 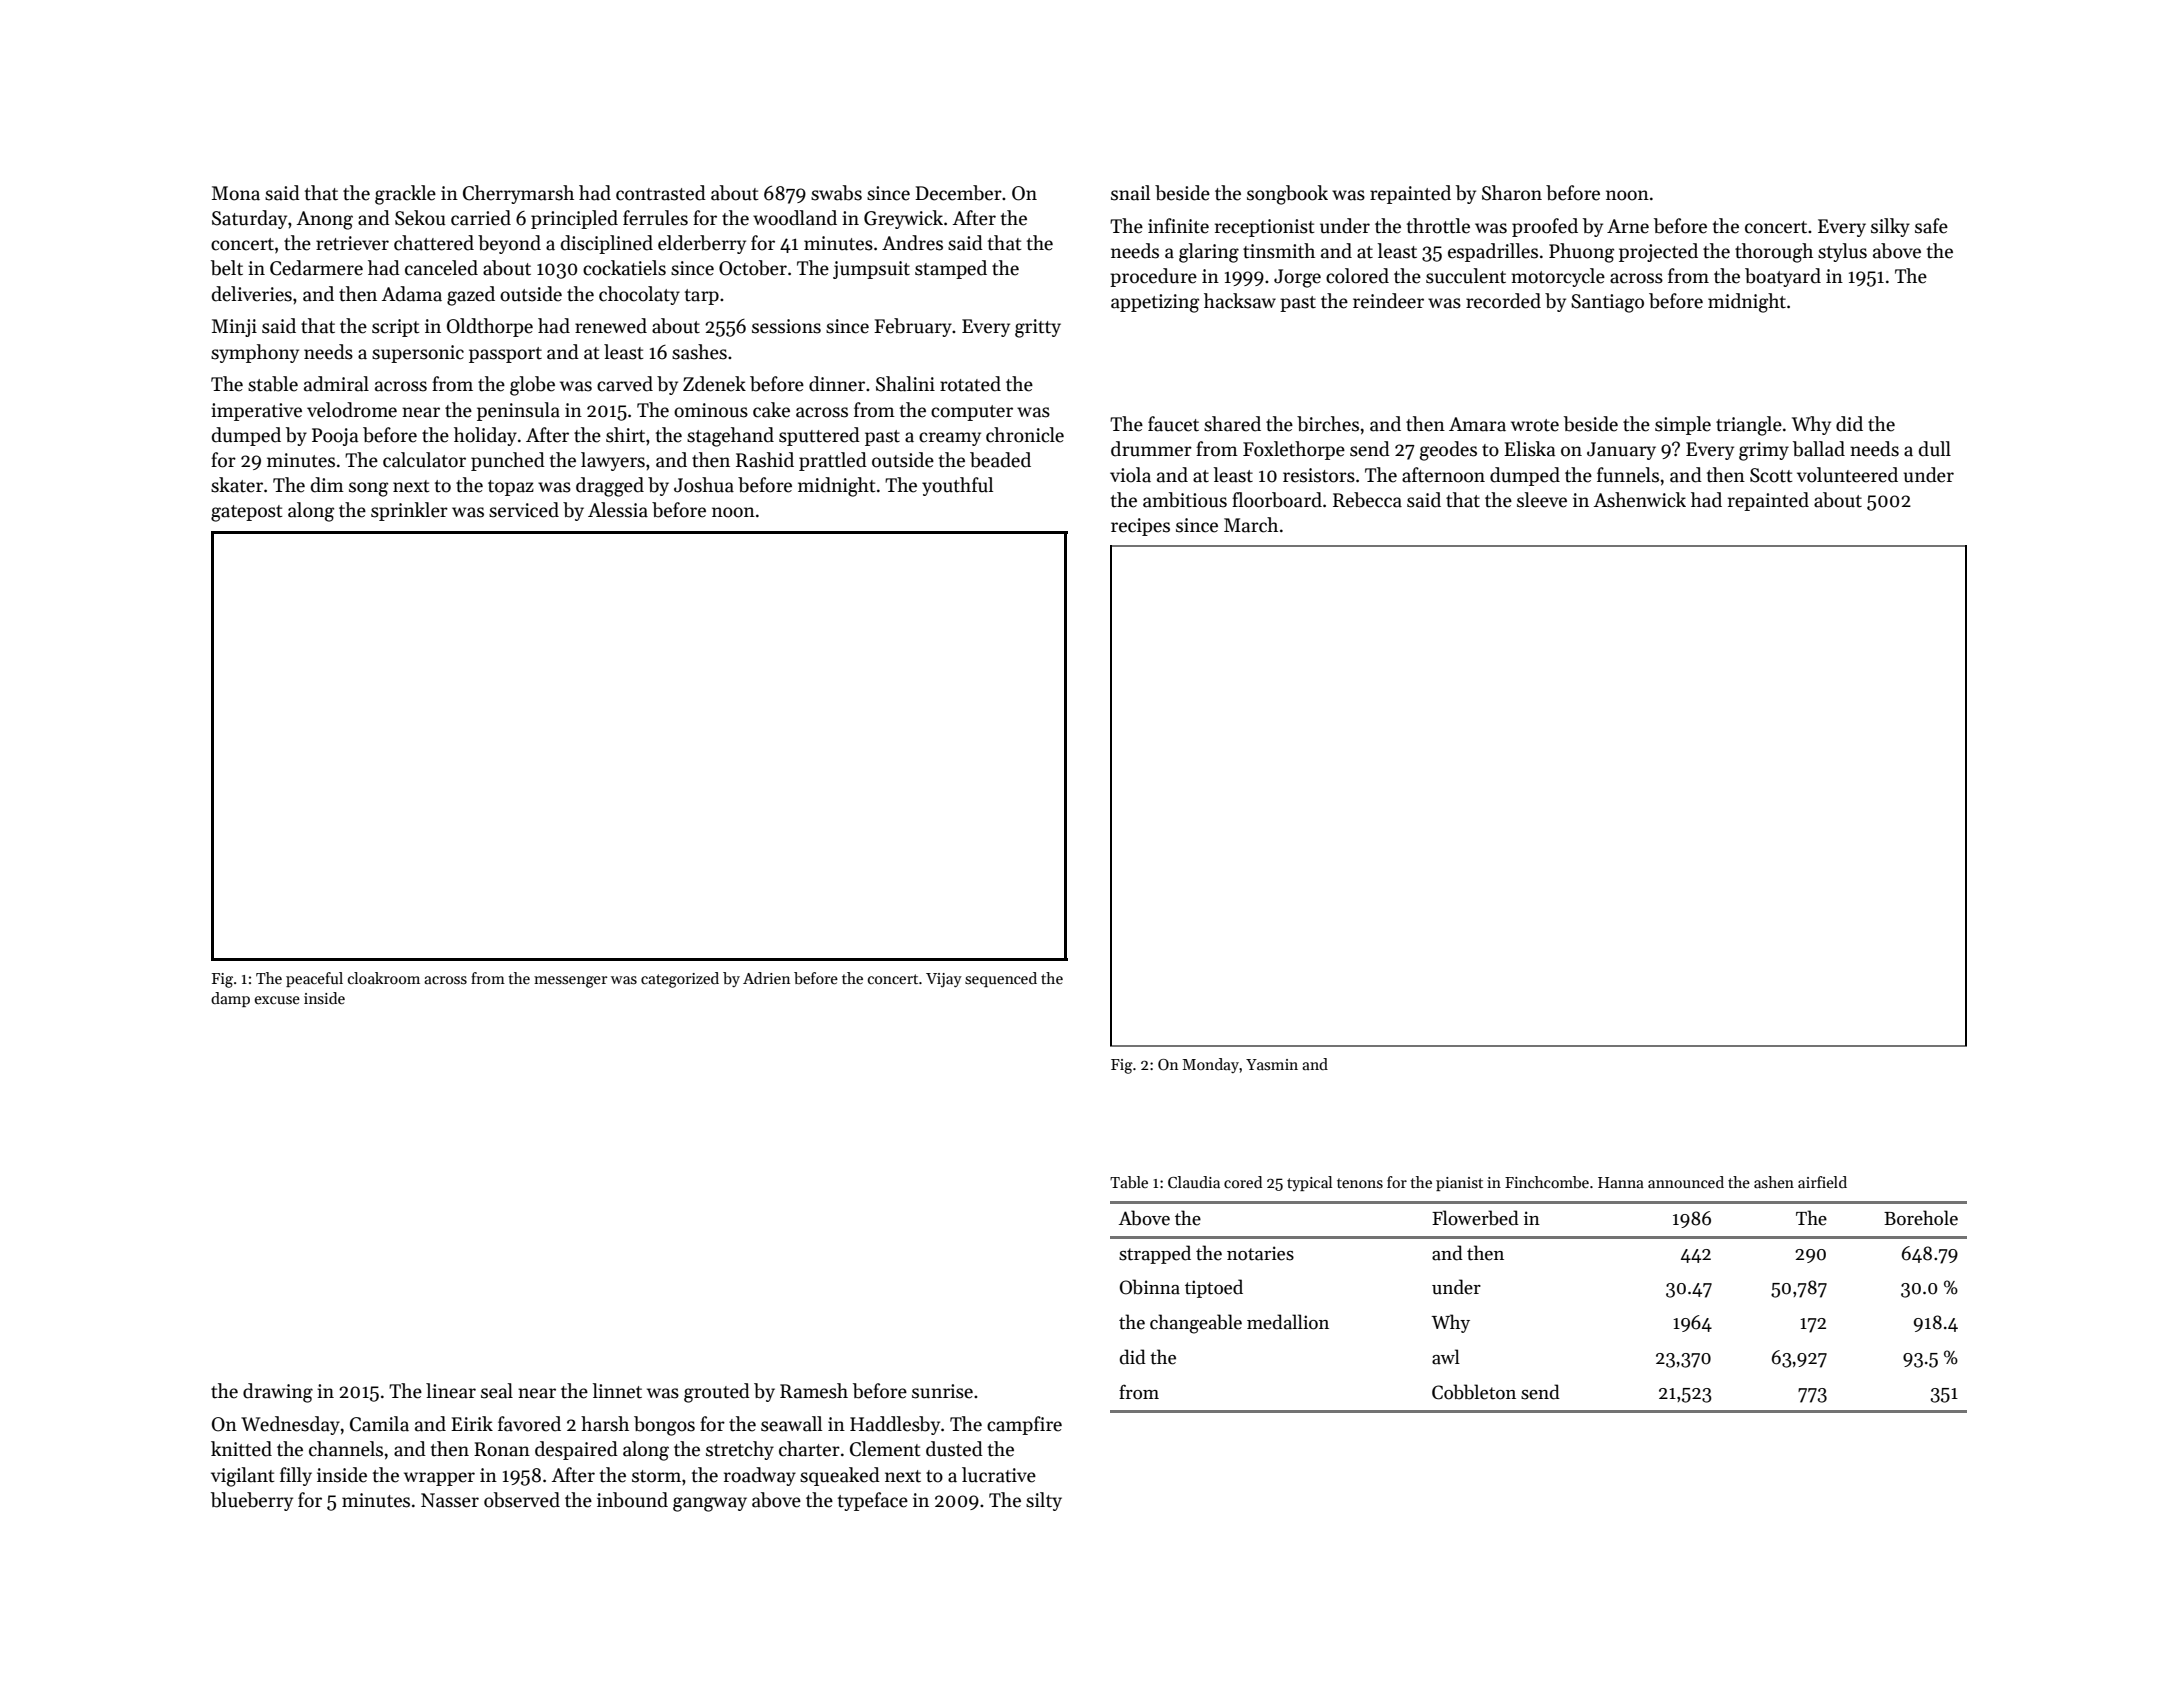 What do you see at coordinates (1542, 500) in the document?
I see `sleeve` at bounding box center [1542, 500].
